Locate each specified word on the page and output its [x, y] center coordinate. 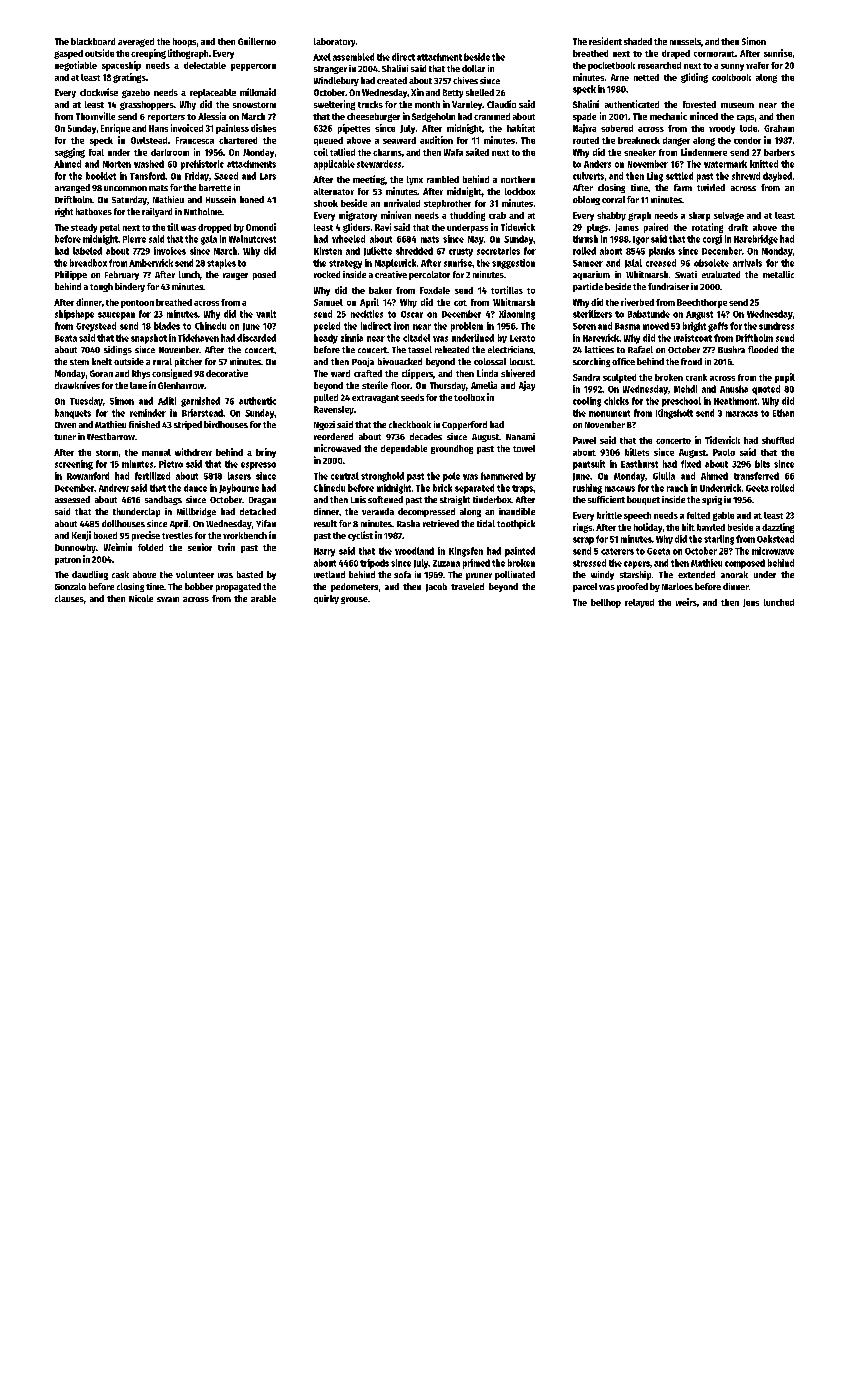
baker [380, 290]
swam [168, 599]
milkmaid [258, 92]
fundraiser [668, 286]
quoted [766, 390]
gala [209, 240]
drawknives [77, 385]
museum [737, 105]
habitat [521, 128]
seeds [412, 397]
